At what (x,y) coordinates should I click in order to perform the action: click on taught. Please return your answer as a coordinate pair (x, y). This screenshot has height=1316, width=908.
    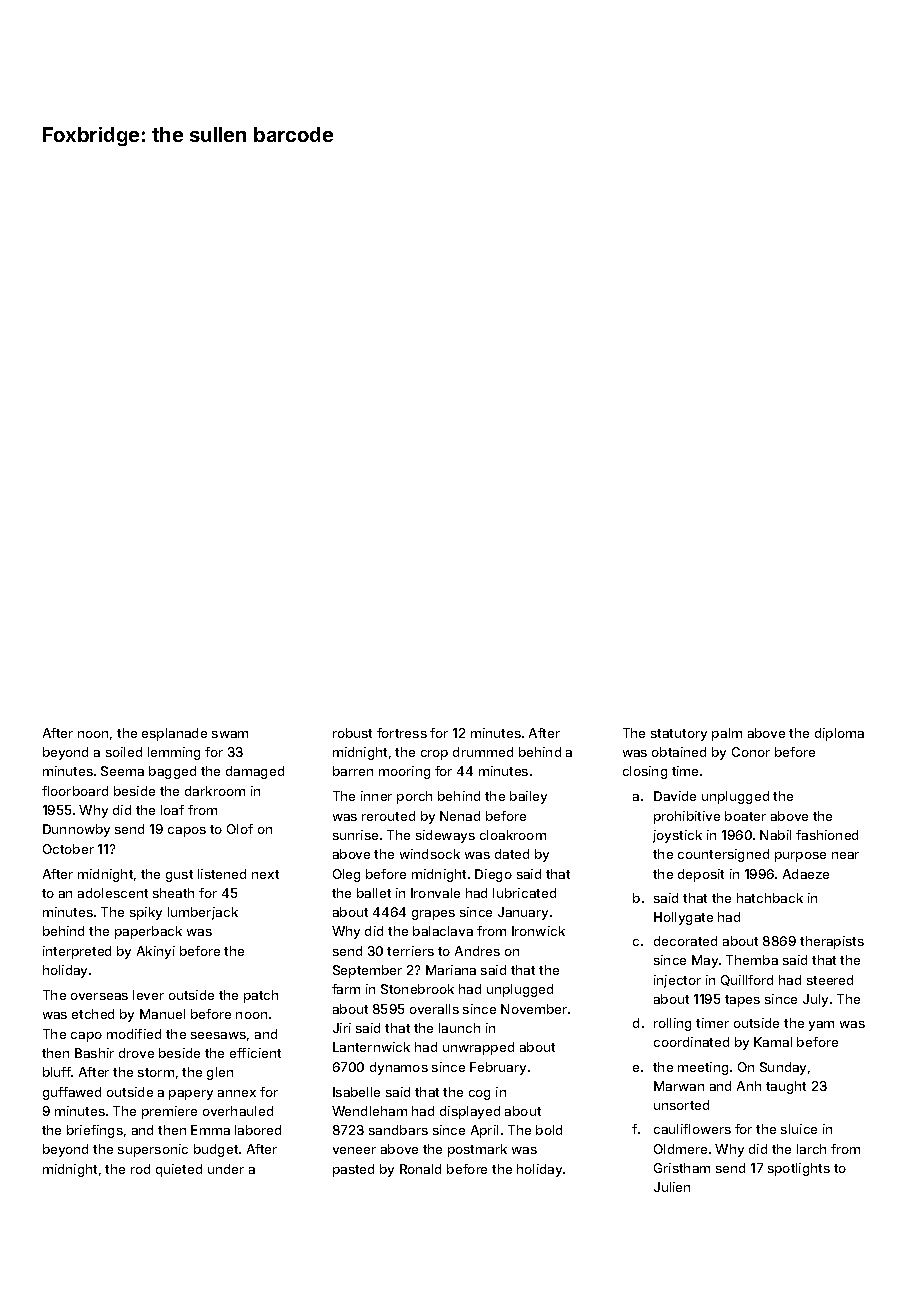
    Looking at the image, I should click on (786, 1087).
